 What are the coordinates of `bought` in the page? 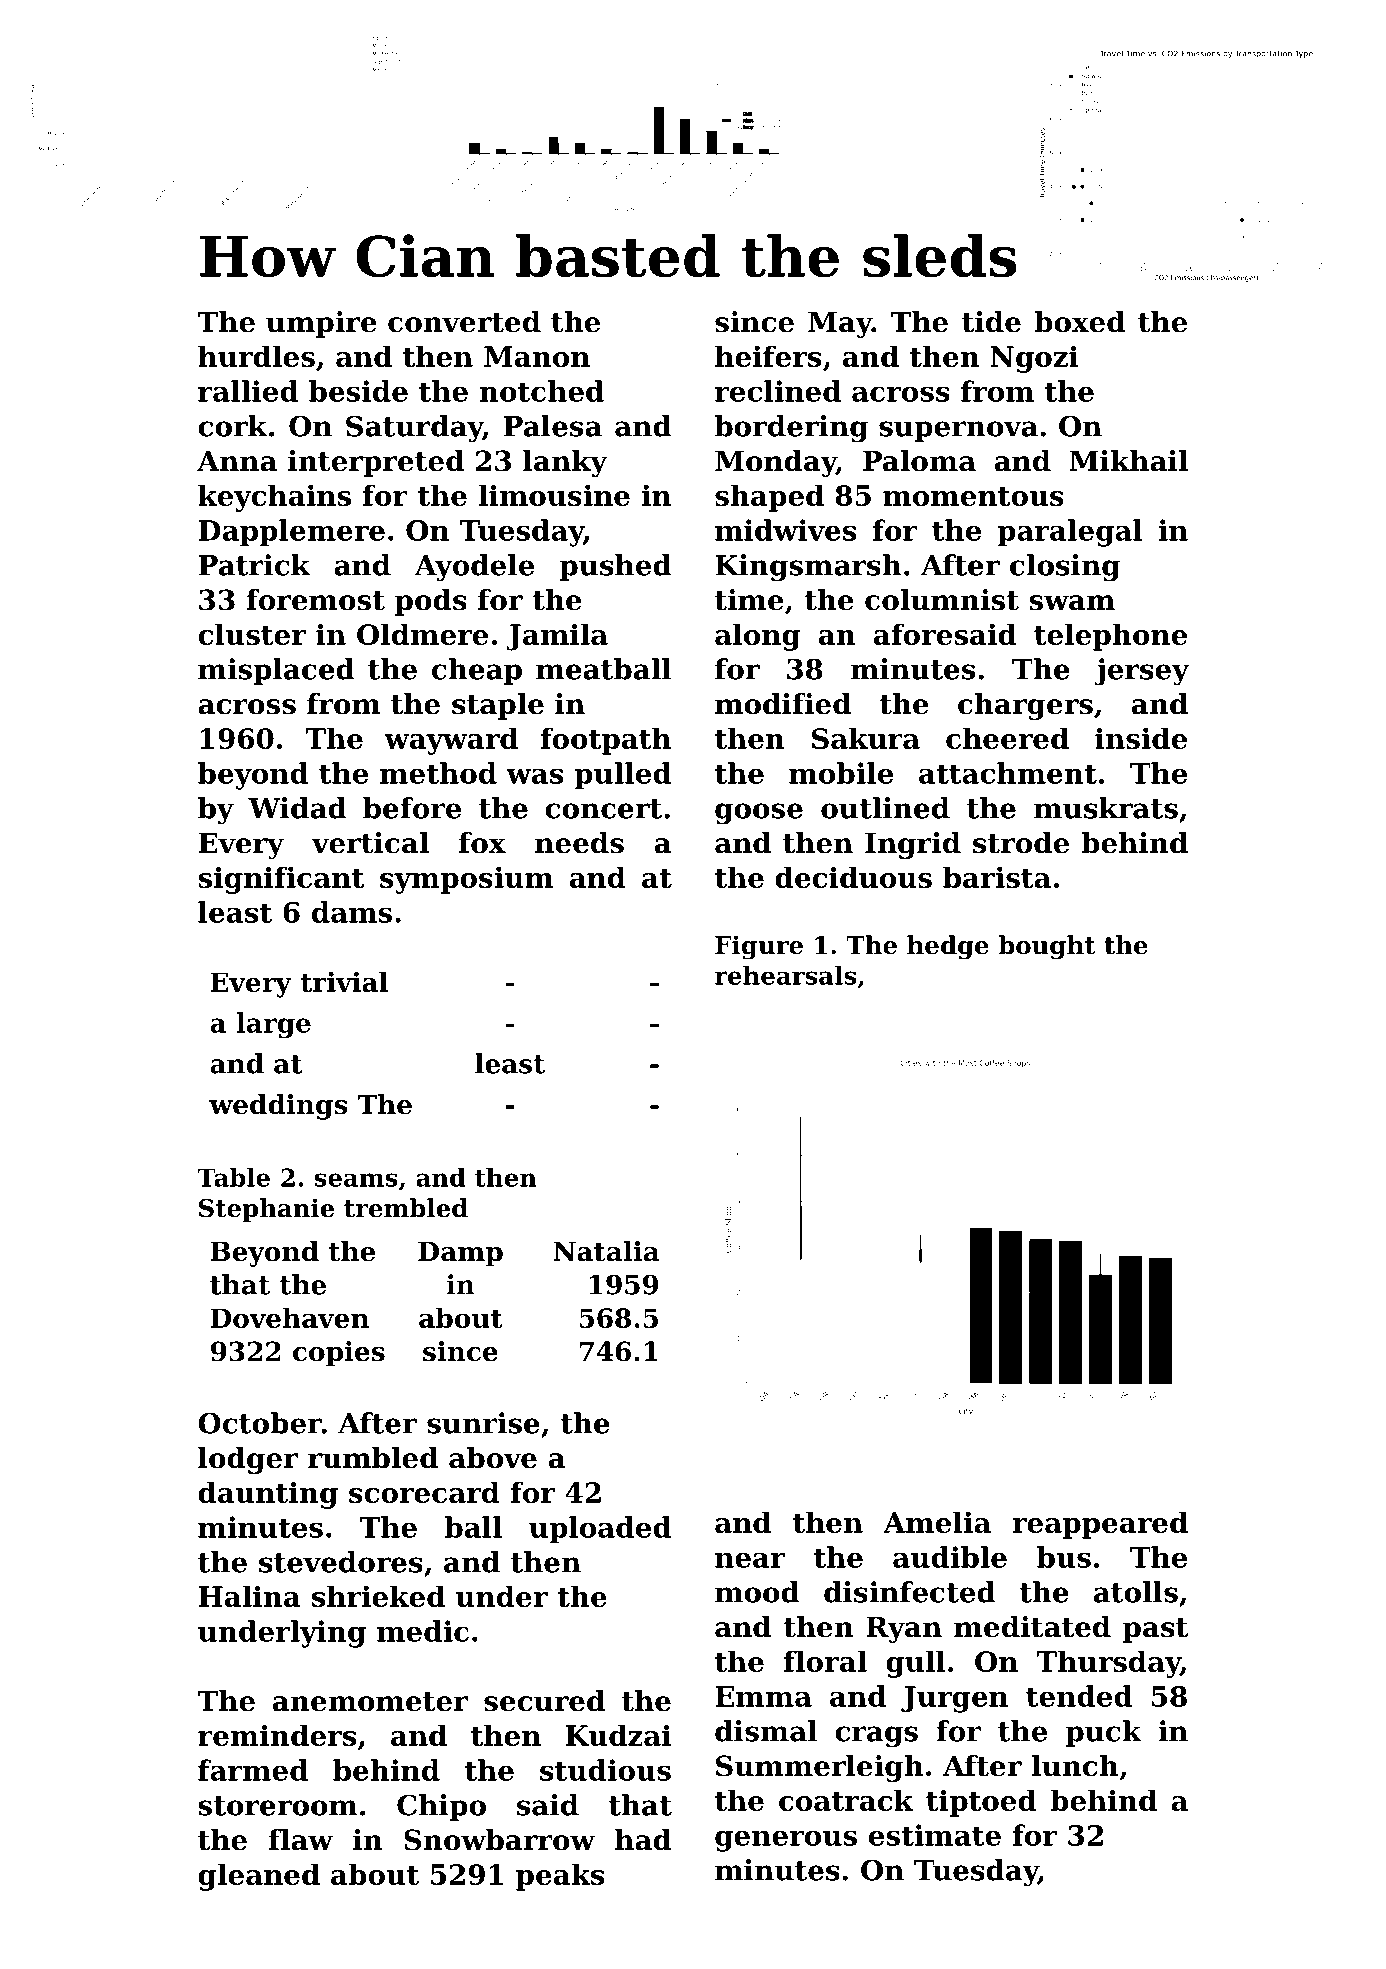 It's located at (1047, 947).
